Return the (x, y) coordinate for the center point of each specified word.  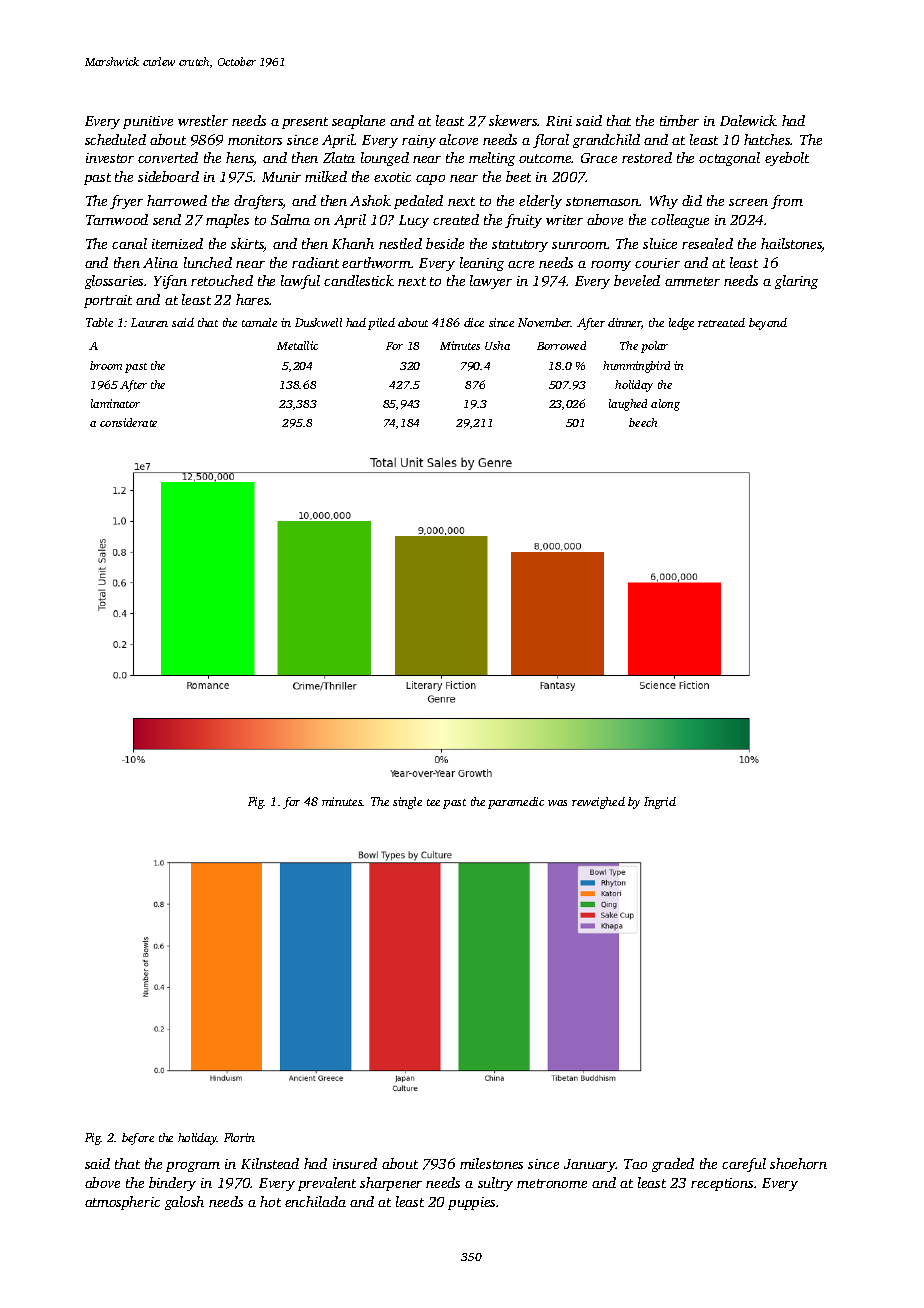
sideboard (168, 176)
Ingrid (660, 803)
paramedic (516, 803)
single (407, 803)
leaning (482, 264)
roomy (611, 266)
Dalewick (748, 120)
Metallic (297, 345)
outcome (545, 158)
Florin (239, 1137)
